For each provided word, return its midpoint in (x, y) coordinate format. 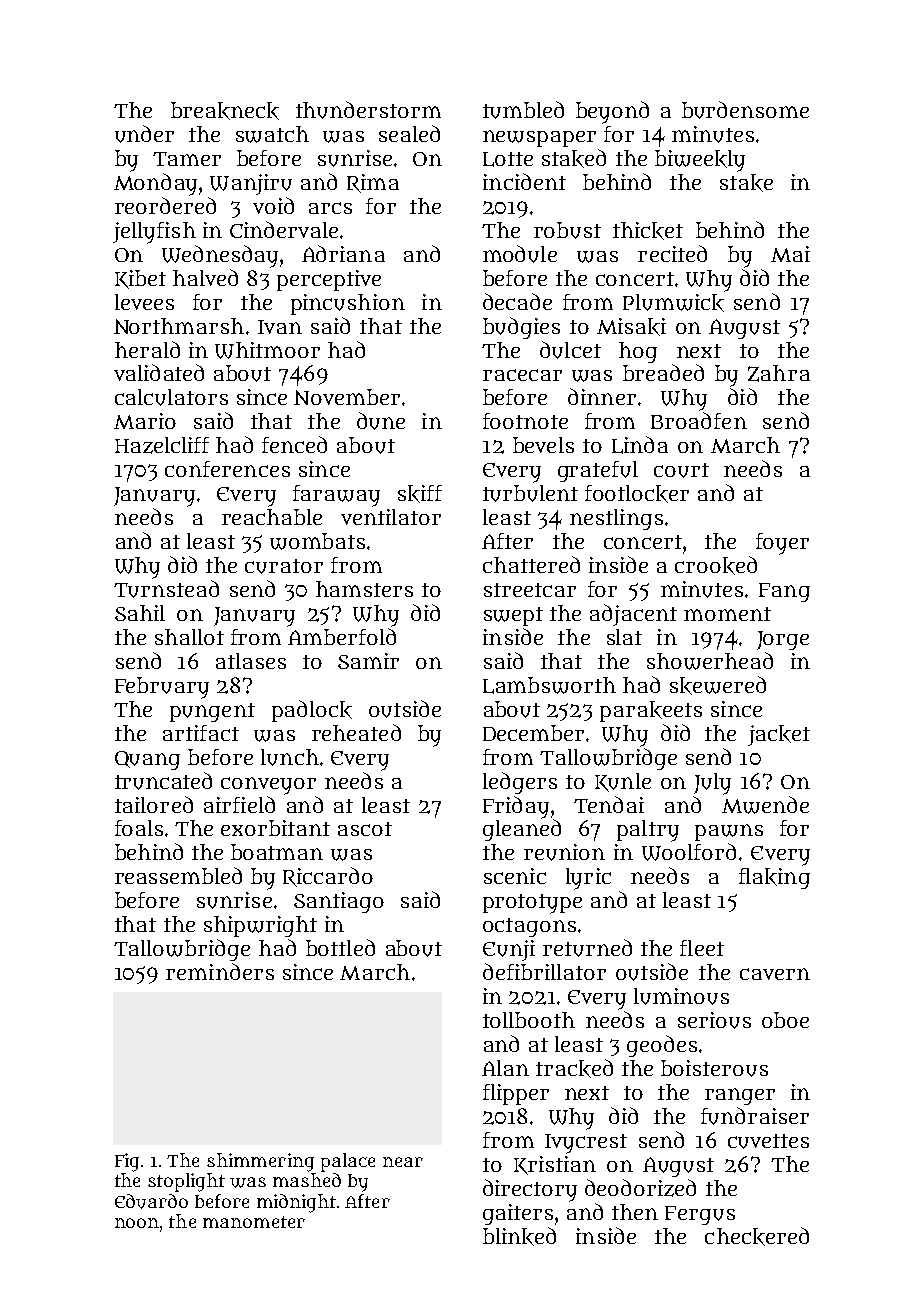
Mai (790, 254)
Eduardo (151, 1201)
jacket (779, 735)
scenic (515, 876)
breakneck (225, 111)
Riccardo (328, 877)
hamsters (364, 589)
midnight (296, 1203)
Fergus (700, 1215)
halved (205, 277)
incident (524, 181)
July (712, 784)
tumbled (523, 110)
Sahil (140, 613)
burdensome (745, 110)
